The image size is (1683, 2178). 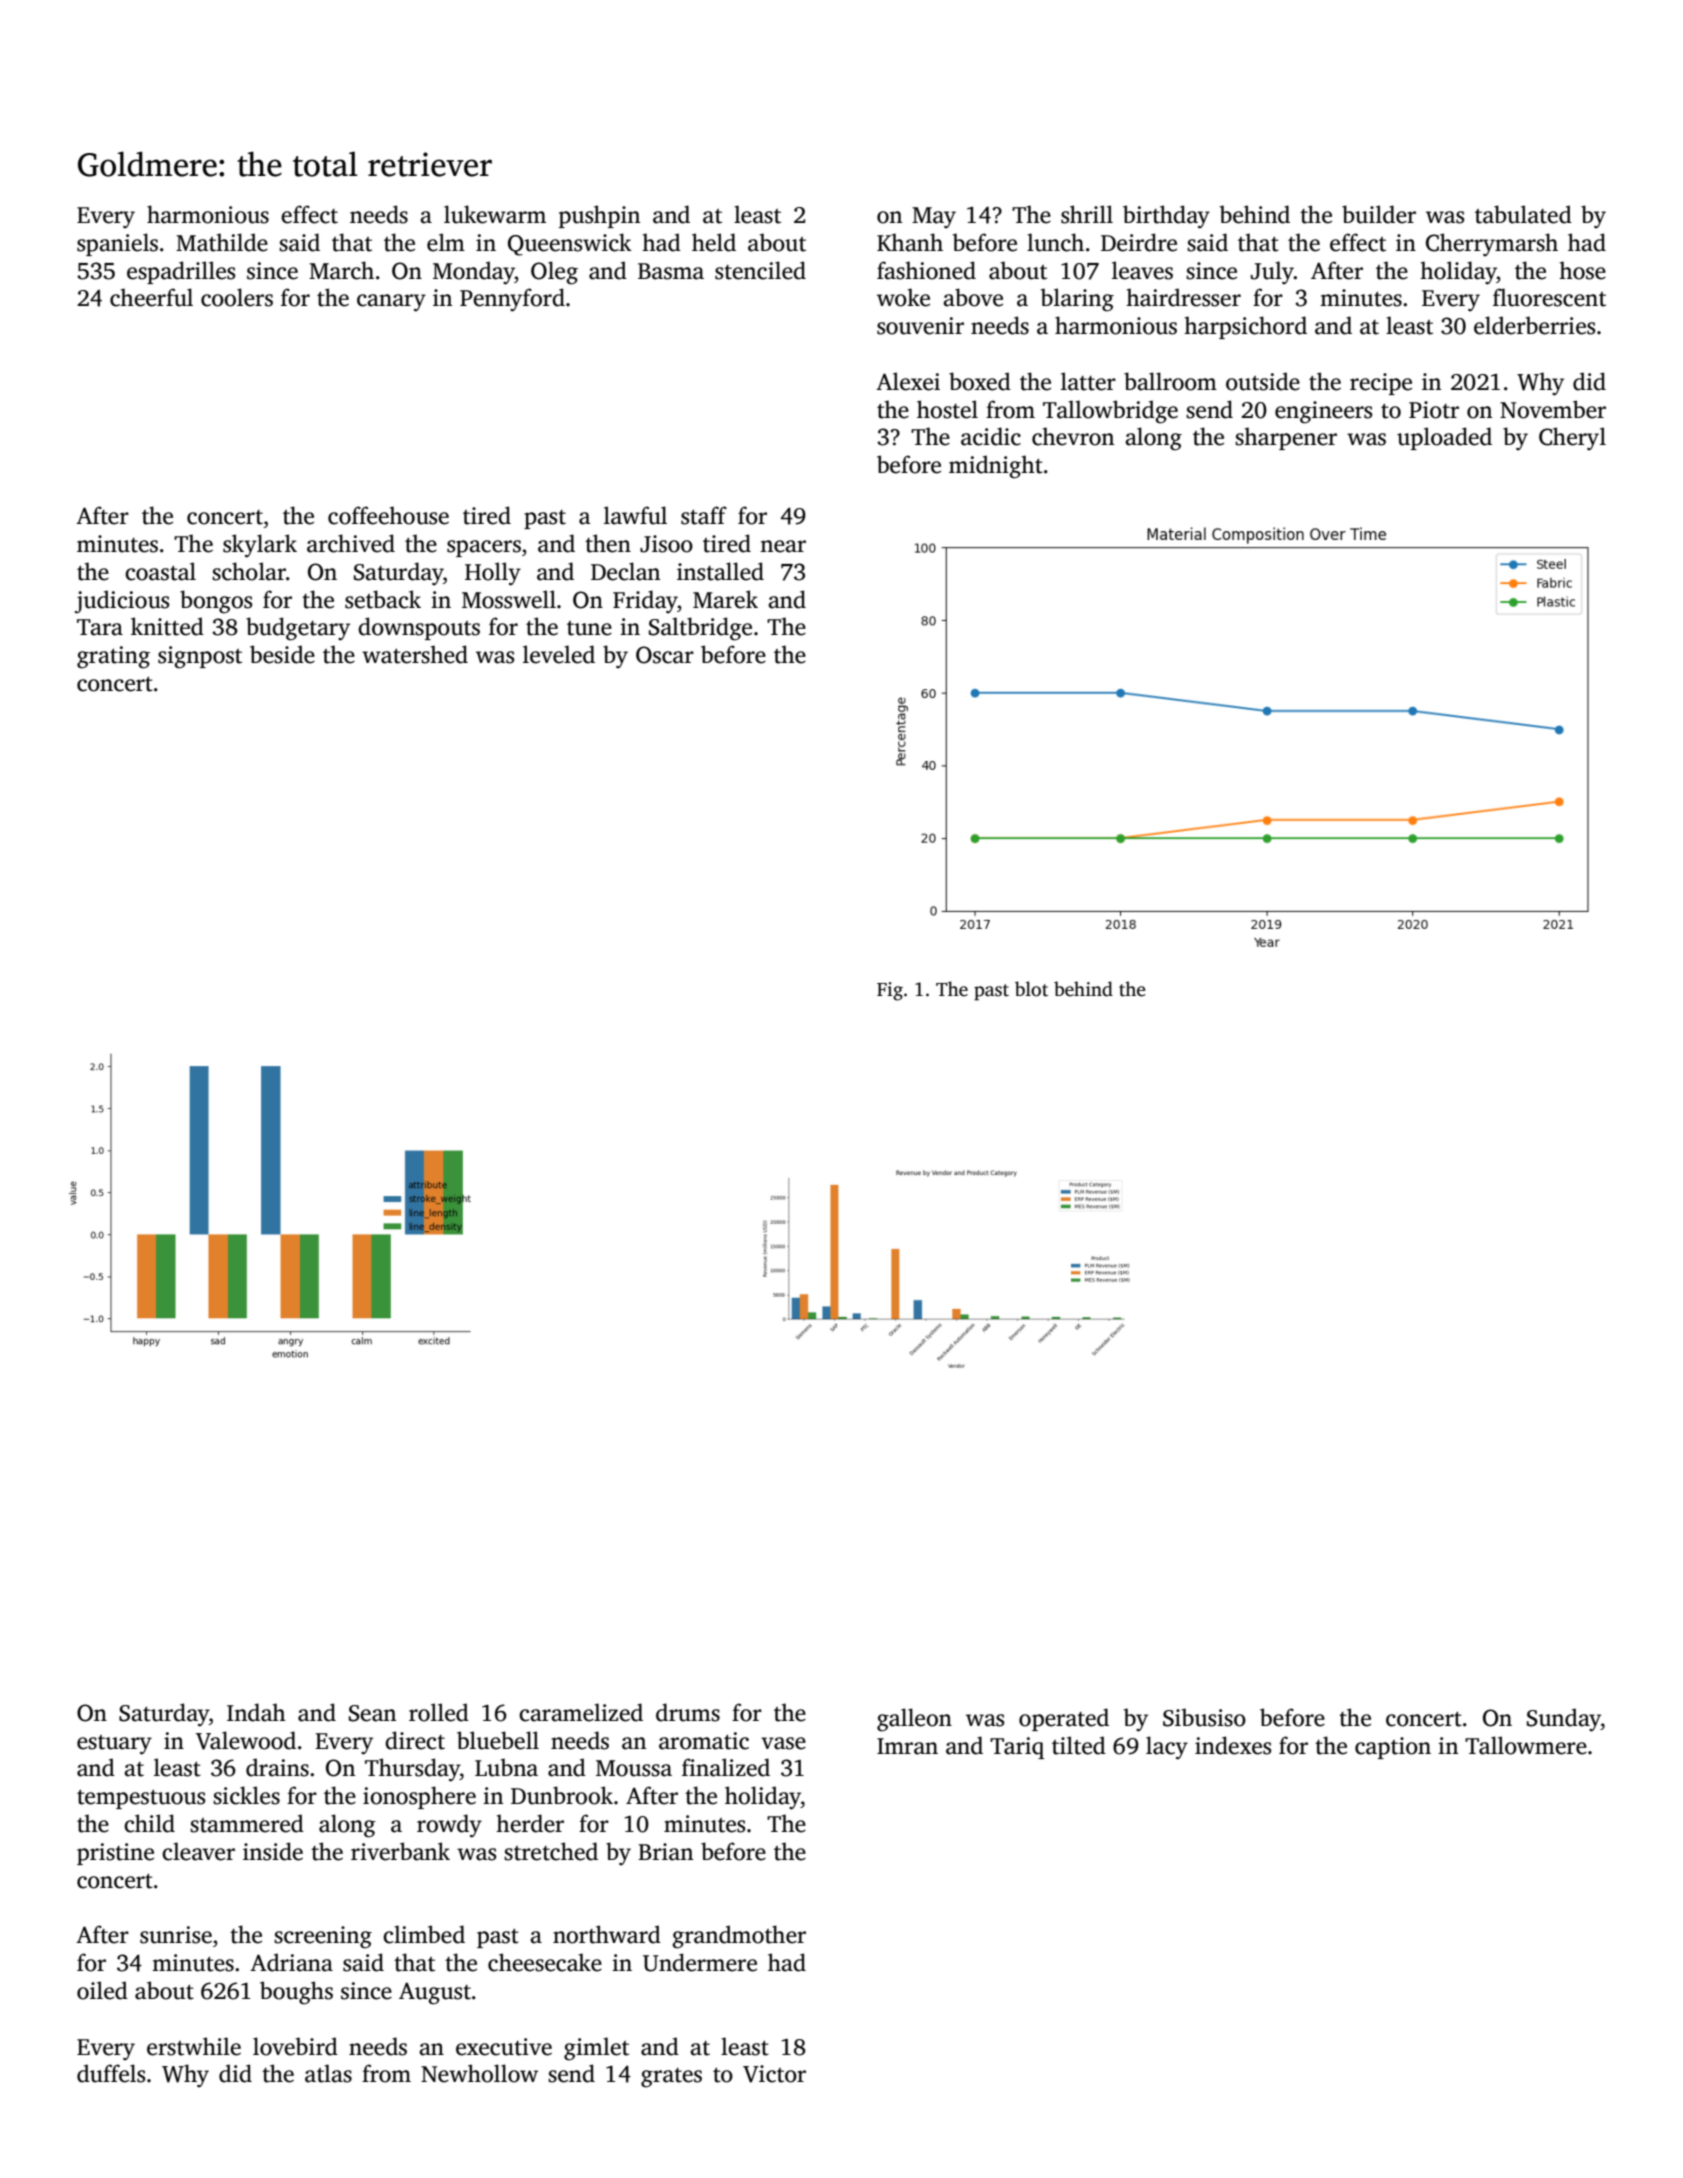 What do you see at coordinates (151, 297) in the page?
I see `cheerful` at bounding box center [151, 297].
